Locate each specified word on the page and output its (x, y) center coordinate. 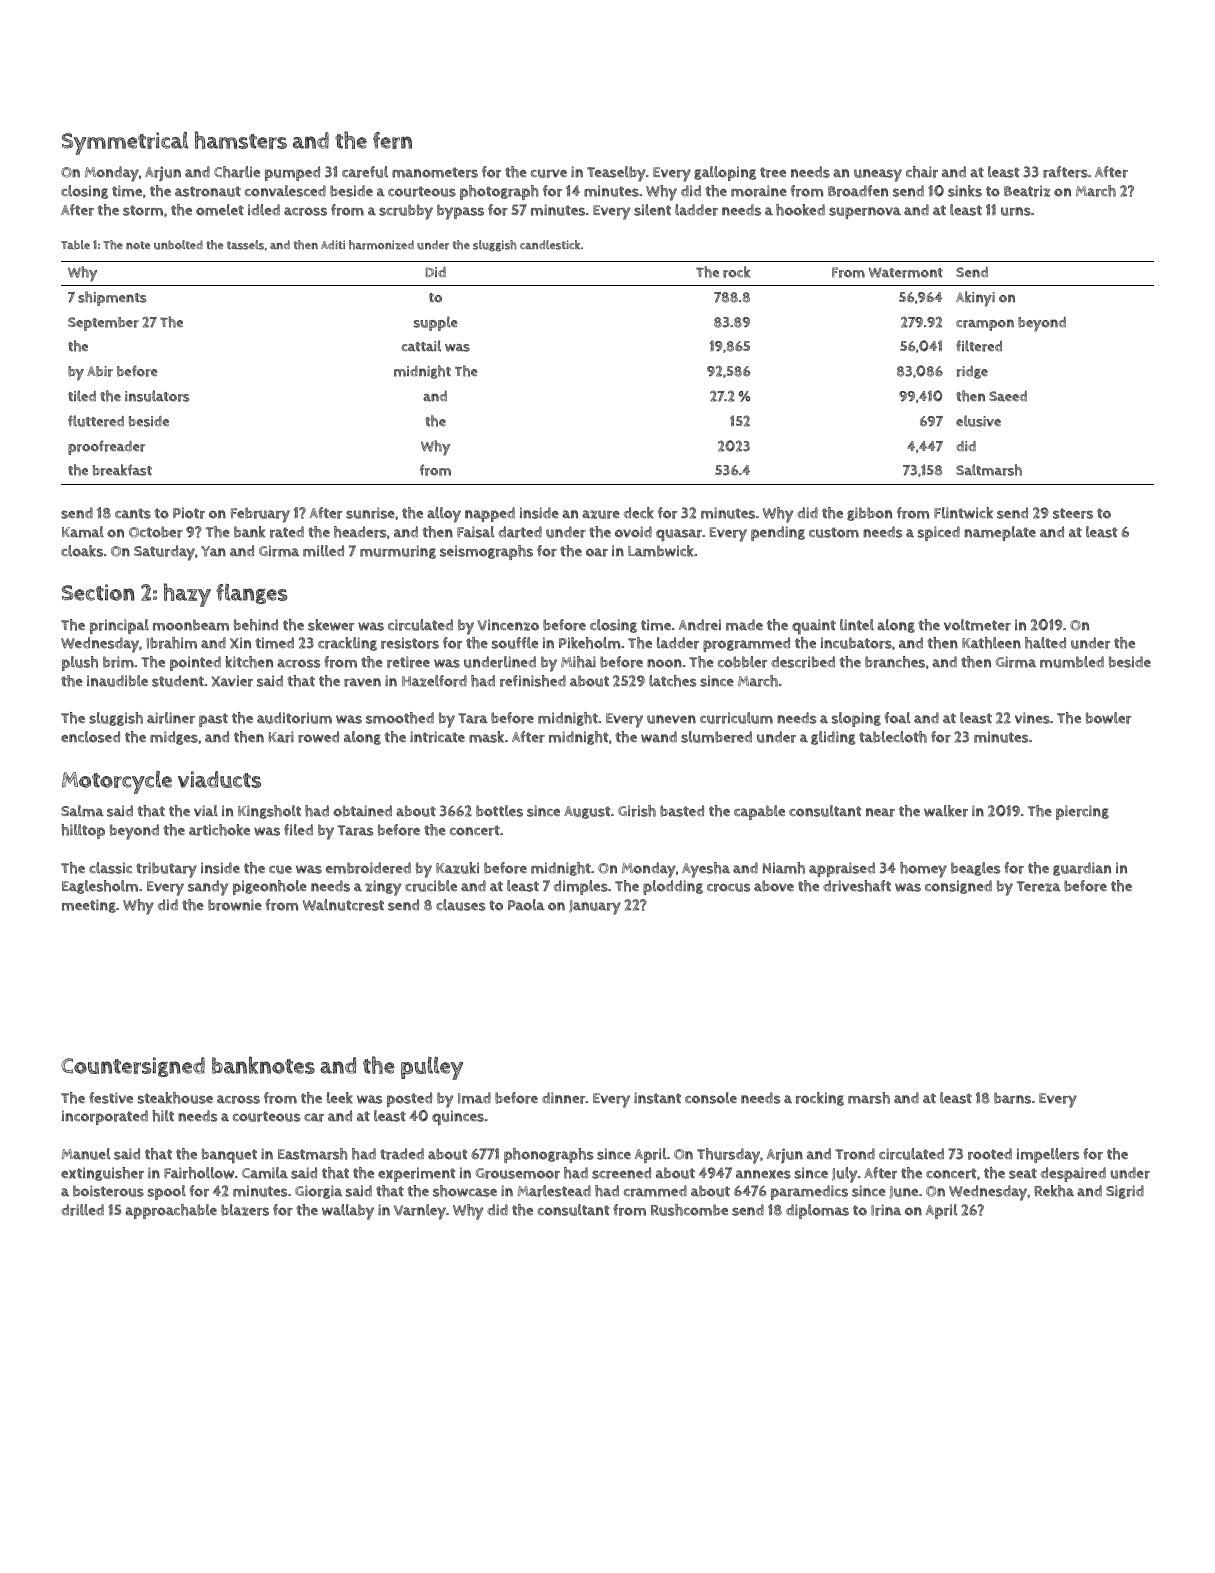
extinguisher (102, 1174)
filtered (979, 346)
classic (110, 868)
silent (652, 210)
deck (638, 513)
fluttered (96, 421)
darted (520, 532)
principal (119, 626)
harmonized (381, 245)
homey (923, 870)
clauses (460, 905)
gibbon (869, 514)
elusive (978, 421)
